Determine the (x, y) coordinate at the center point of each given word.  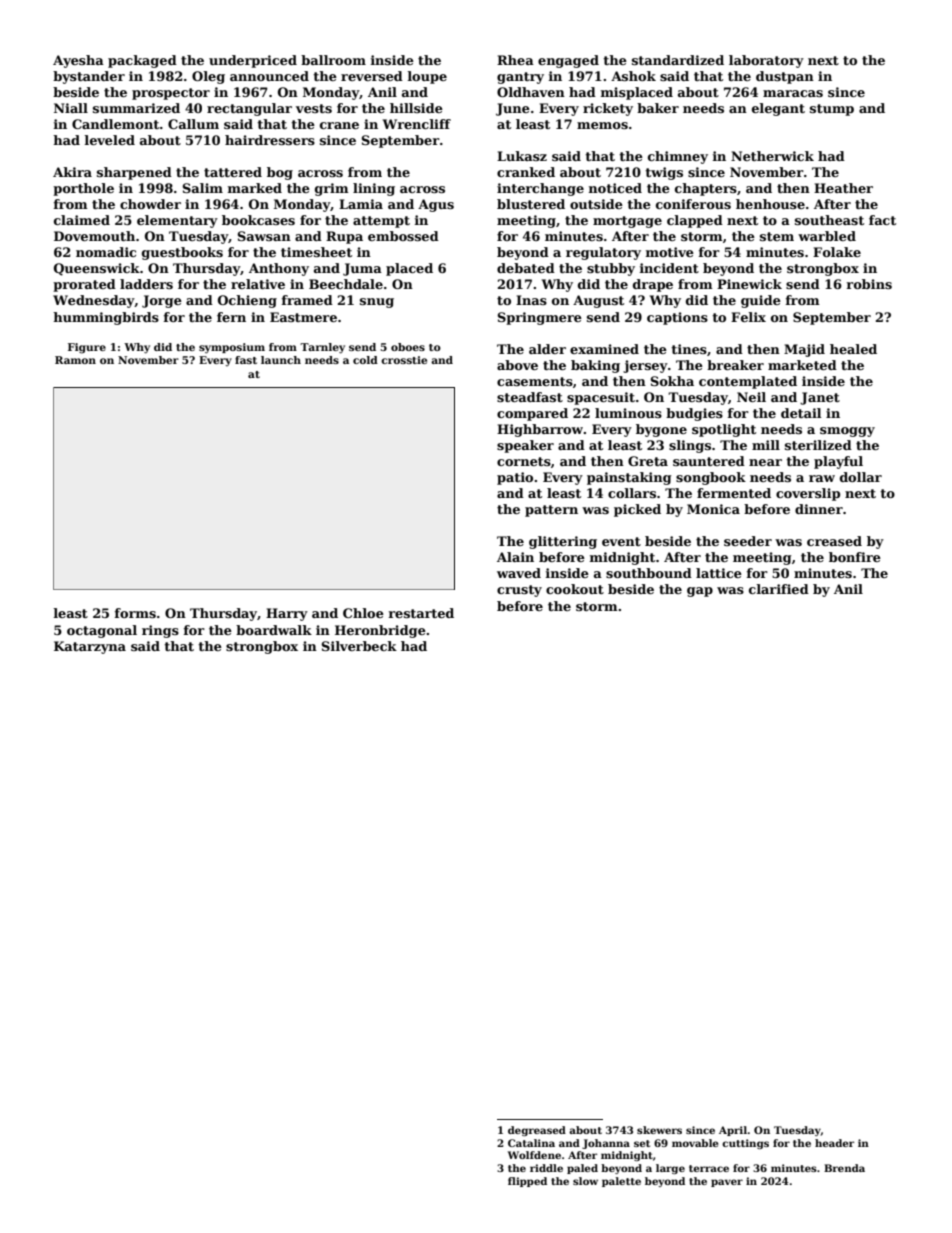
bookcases (258, 220)
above (517, 365)
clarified (779, 589)
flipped (527, 1182)
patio (515, 478)
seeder (748, 541)
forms (135, 613)
